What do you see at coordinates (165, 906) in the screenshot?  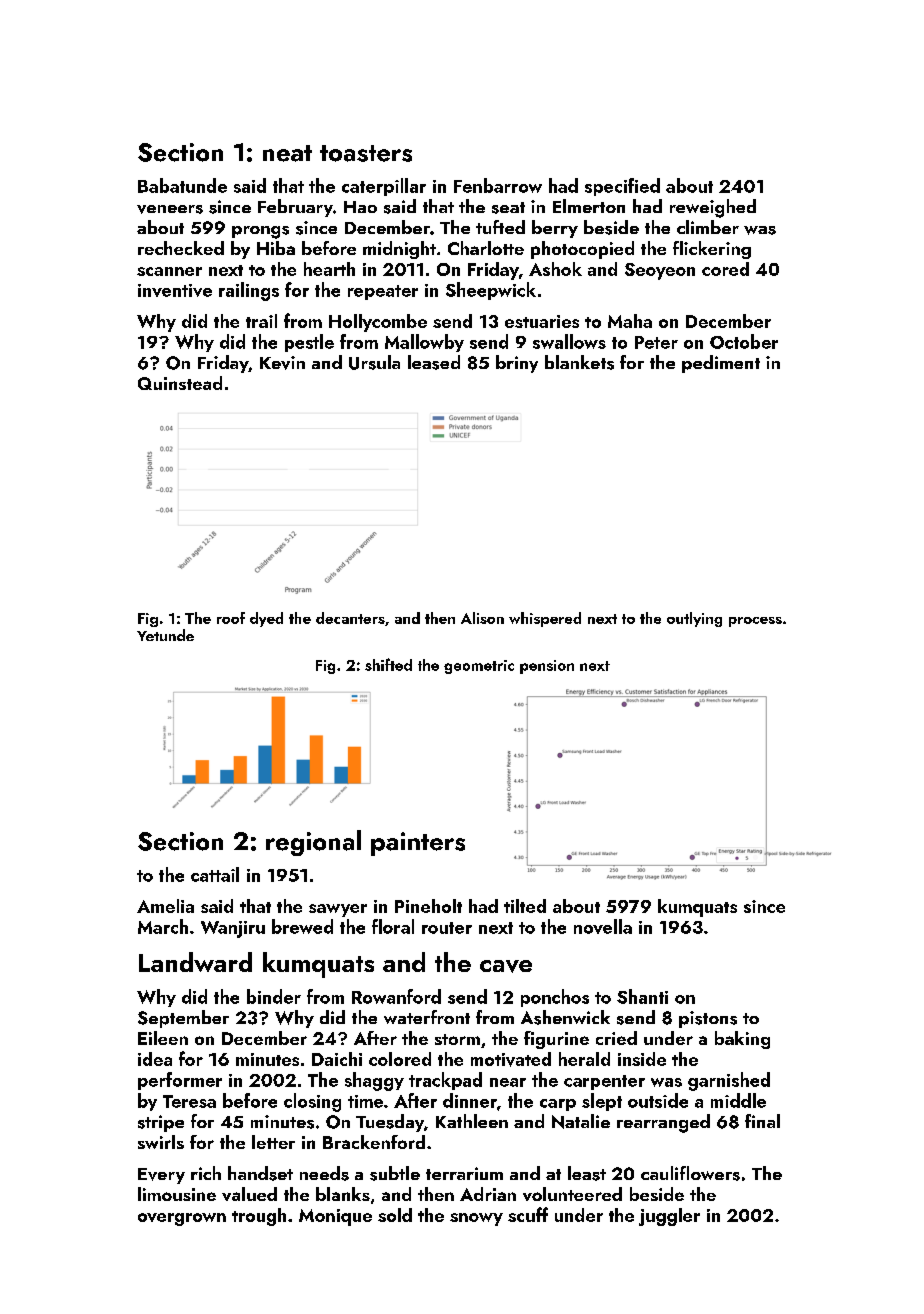 I see `Amelia` at bounding box center [165, 906].
